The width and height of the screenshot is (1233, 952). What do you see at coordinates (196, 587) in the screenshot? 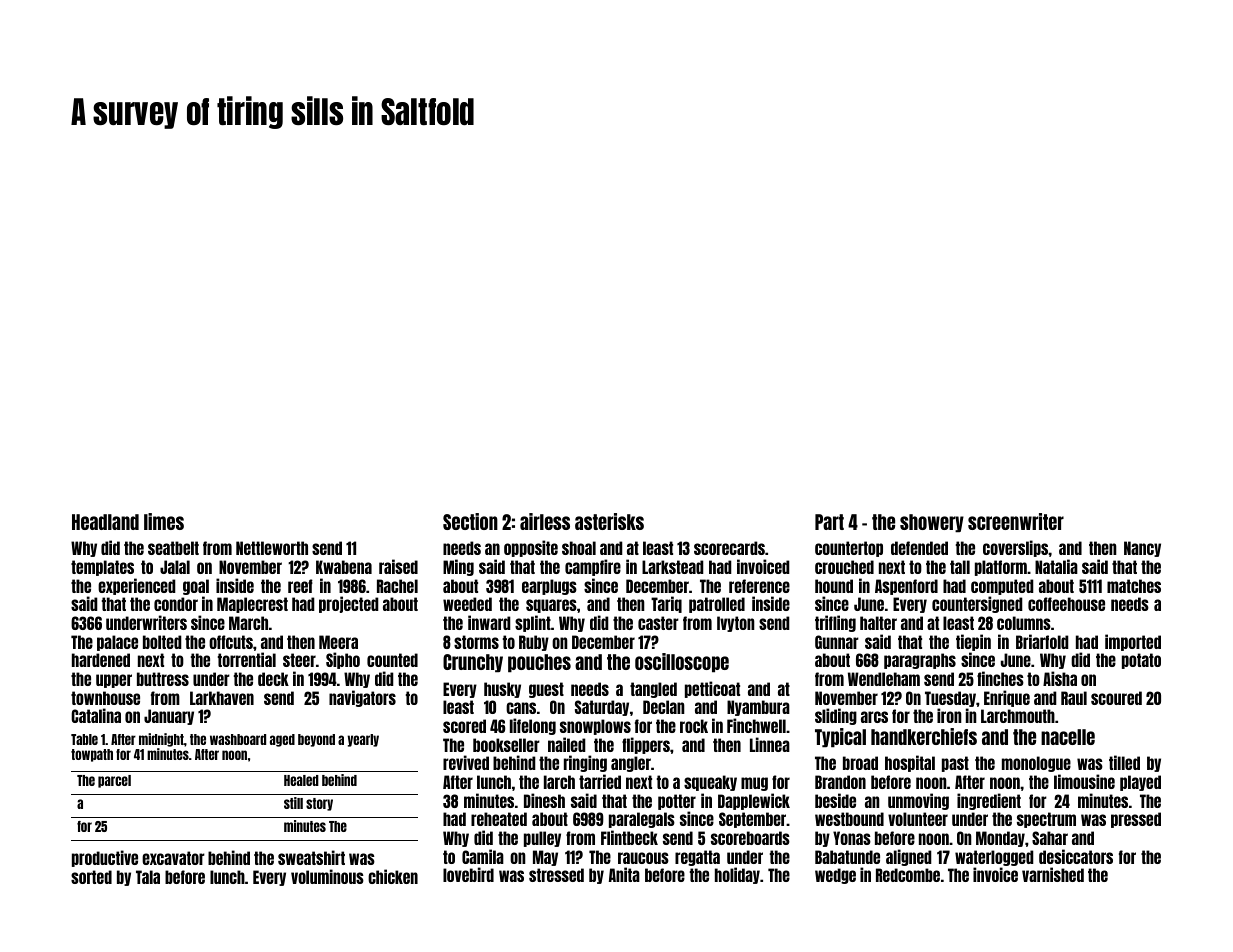
I see `goal` at bounding box center [196, 587].
